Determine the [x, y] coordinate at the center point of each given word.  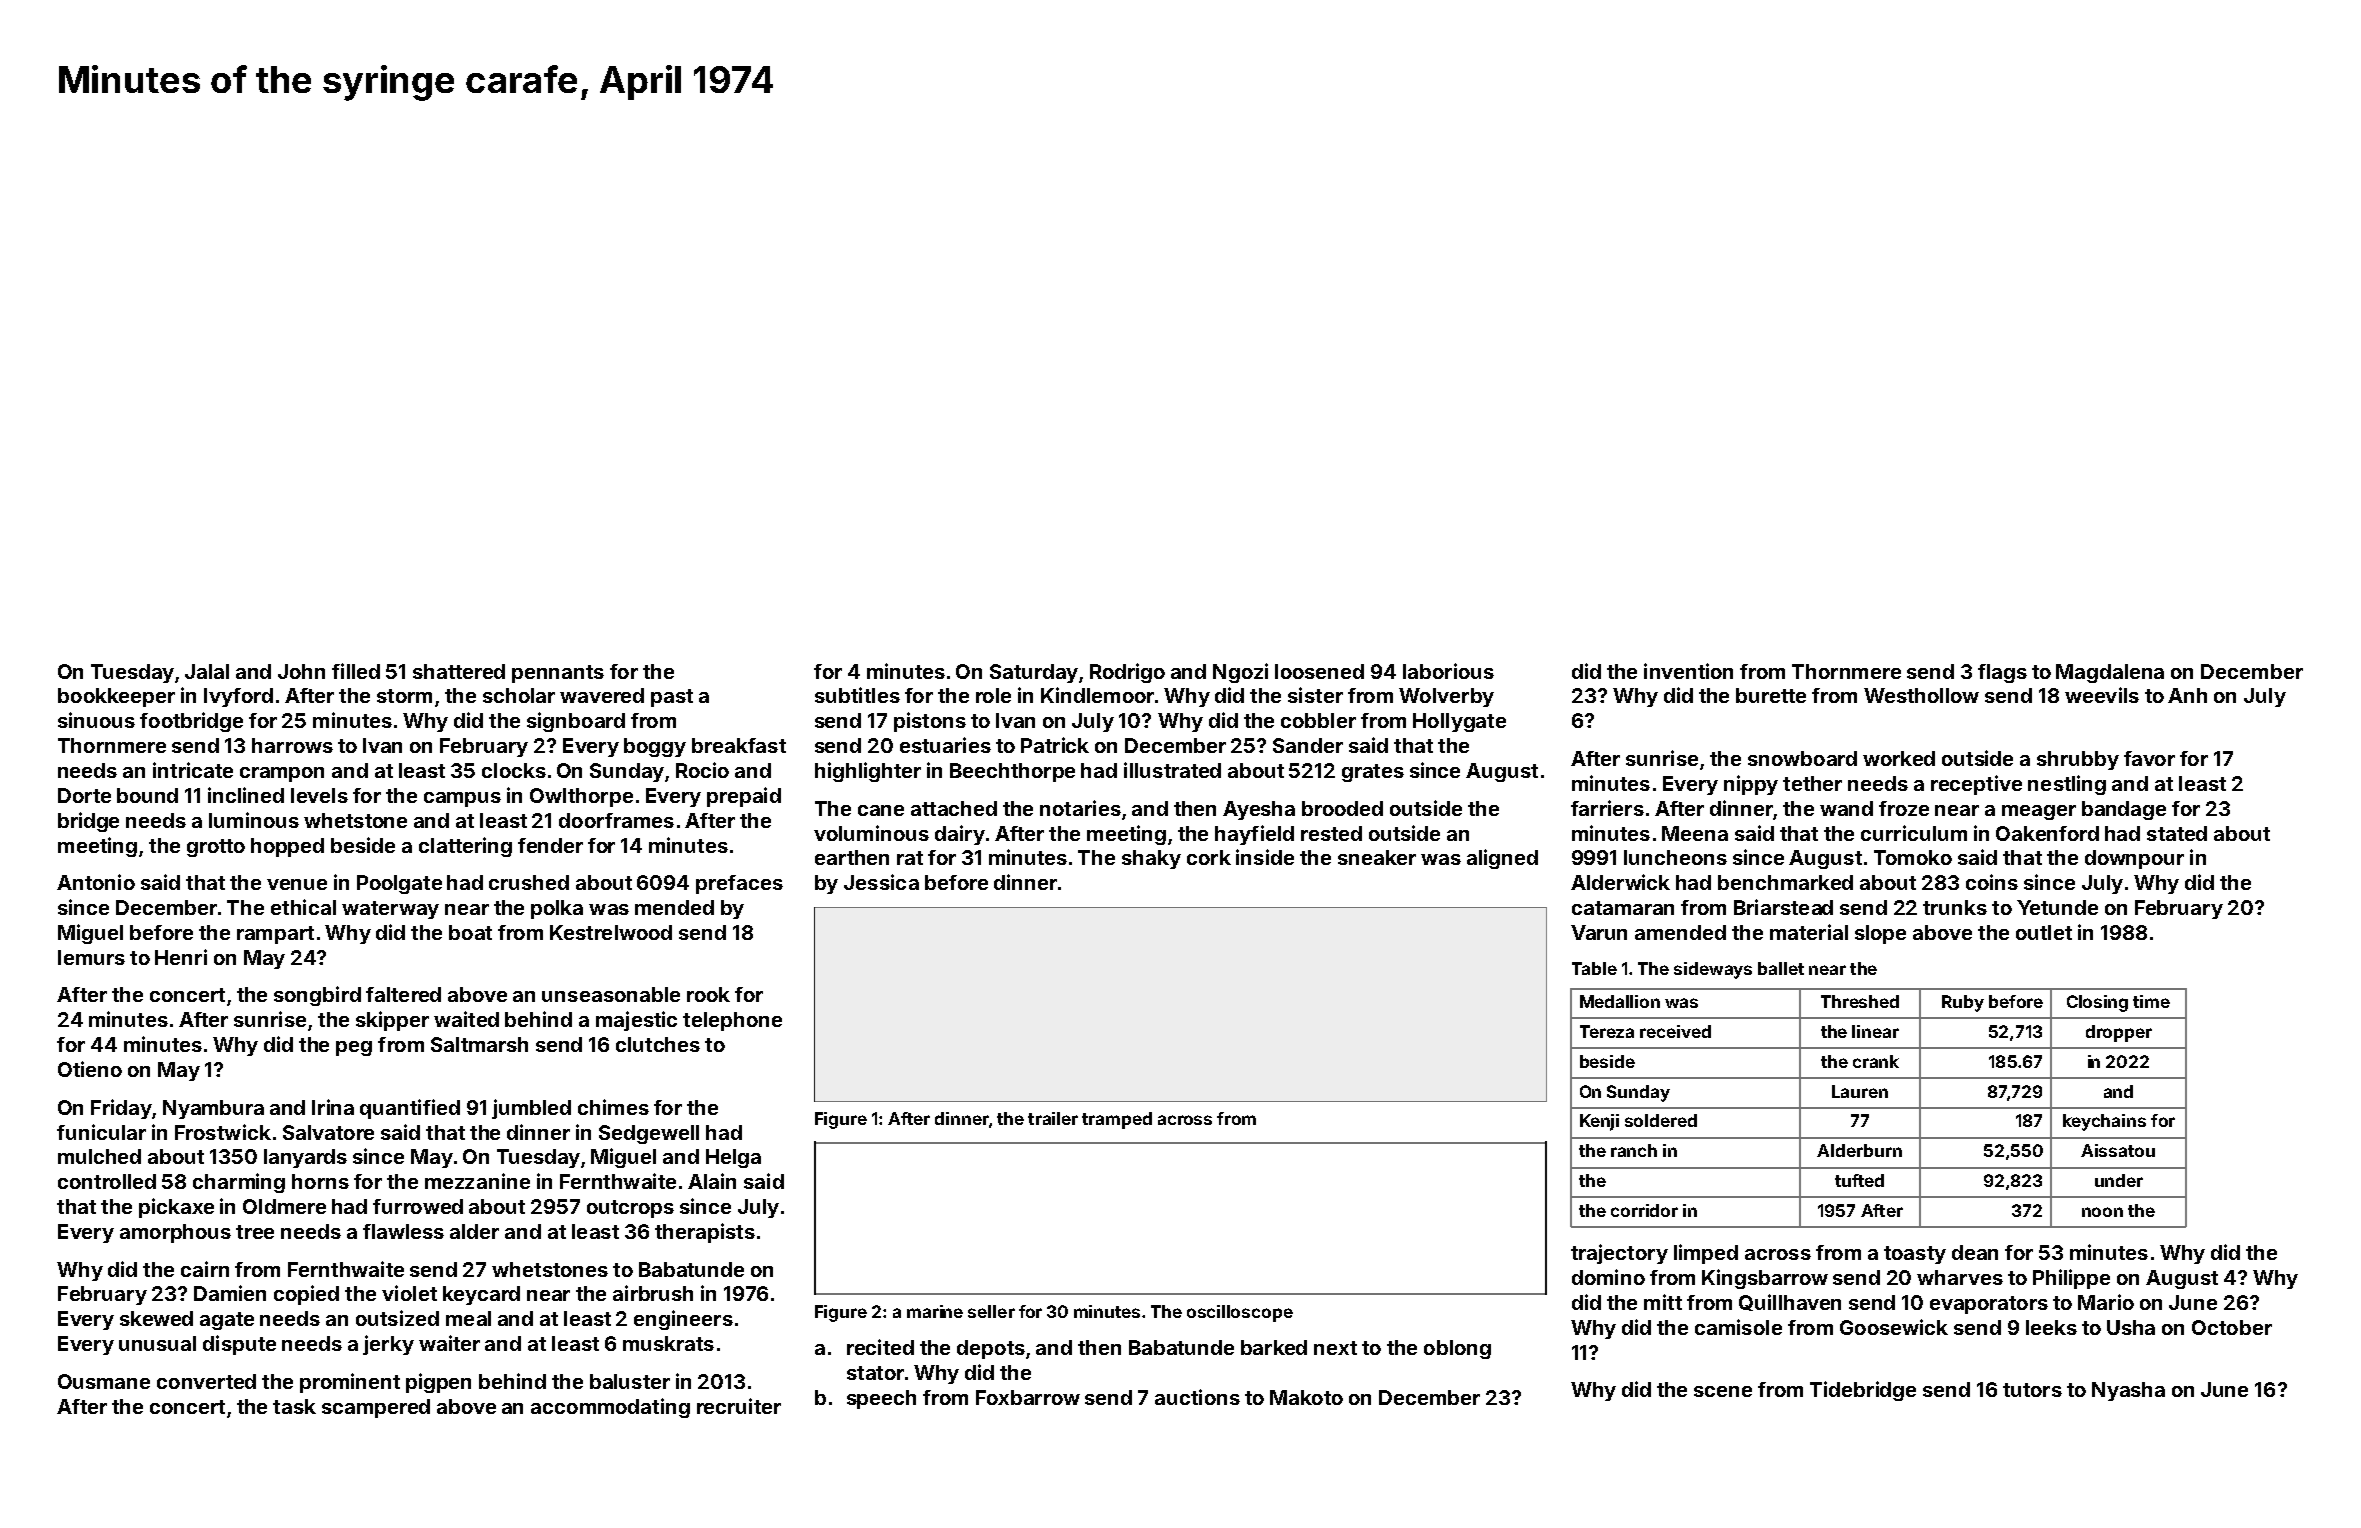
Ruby [1963, 1003]
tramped [1117, 1120]
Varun [1599, 932]
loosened [1319, 671]
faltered [403, 994]
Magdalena [2110, 673]
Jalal [207, 671]
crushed [529, 882]
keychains [2104, 1122]
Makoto [1306, 1397]
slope [1880, 934]
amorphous [175, 1233]
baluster [630, 1381]
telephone [732, 1021]
